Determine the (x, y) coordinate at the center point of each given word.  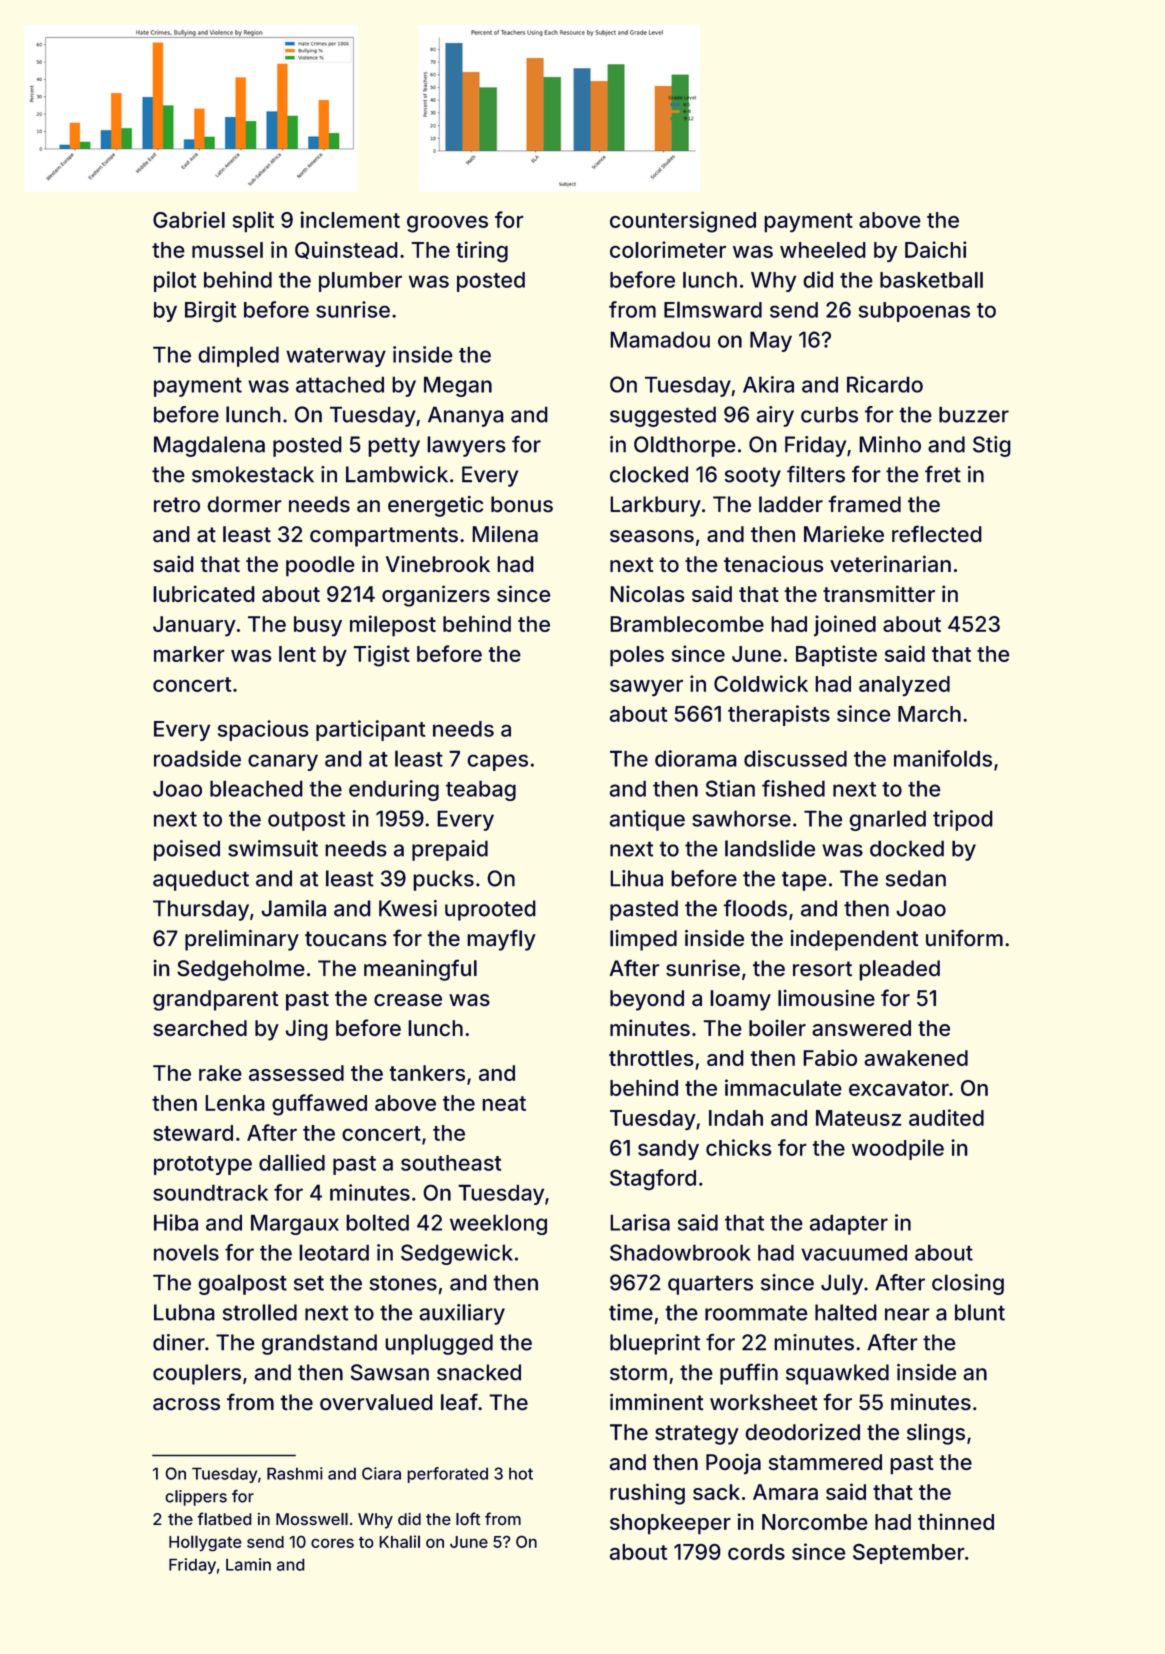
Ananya (466, 416)
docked (907, 848)
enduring (394, 790)
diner (179, 1342)
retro (177, 505)
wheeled (823, 250)
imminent (657, 1402)
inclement (350, 219)
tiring (482, 251)
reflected (937, 533)
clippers (196, 1498)
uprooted (490, 910)
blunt (980, 1312)
